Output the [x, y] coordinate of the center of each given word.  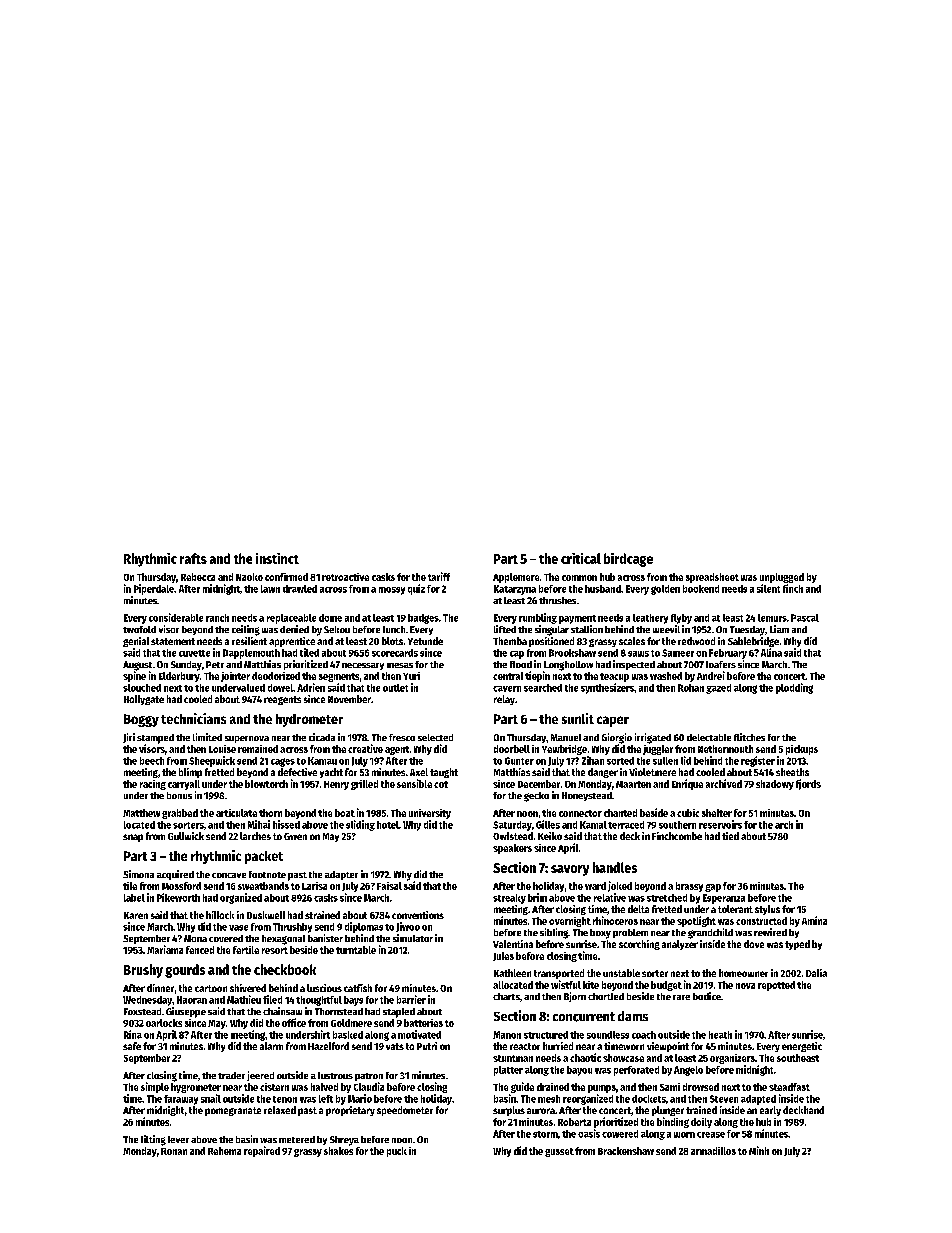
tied [730, 836]
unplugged [782, 578]
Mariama [165, 949]
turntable [356, 950]
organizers [732, 1059]
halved [324, 1087]
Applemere [516, 578]
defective [297, 772]
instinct [277, 558]
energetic [802, 1047]
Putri [427, 1046]
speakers [512, 849]
